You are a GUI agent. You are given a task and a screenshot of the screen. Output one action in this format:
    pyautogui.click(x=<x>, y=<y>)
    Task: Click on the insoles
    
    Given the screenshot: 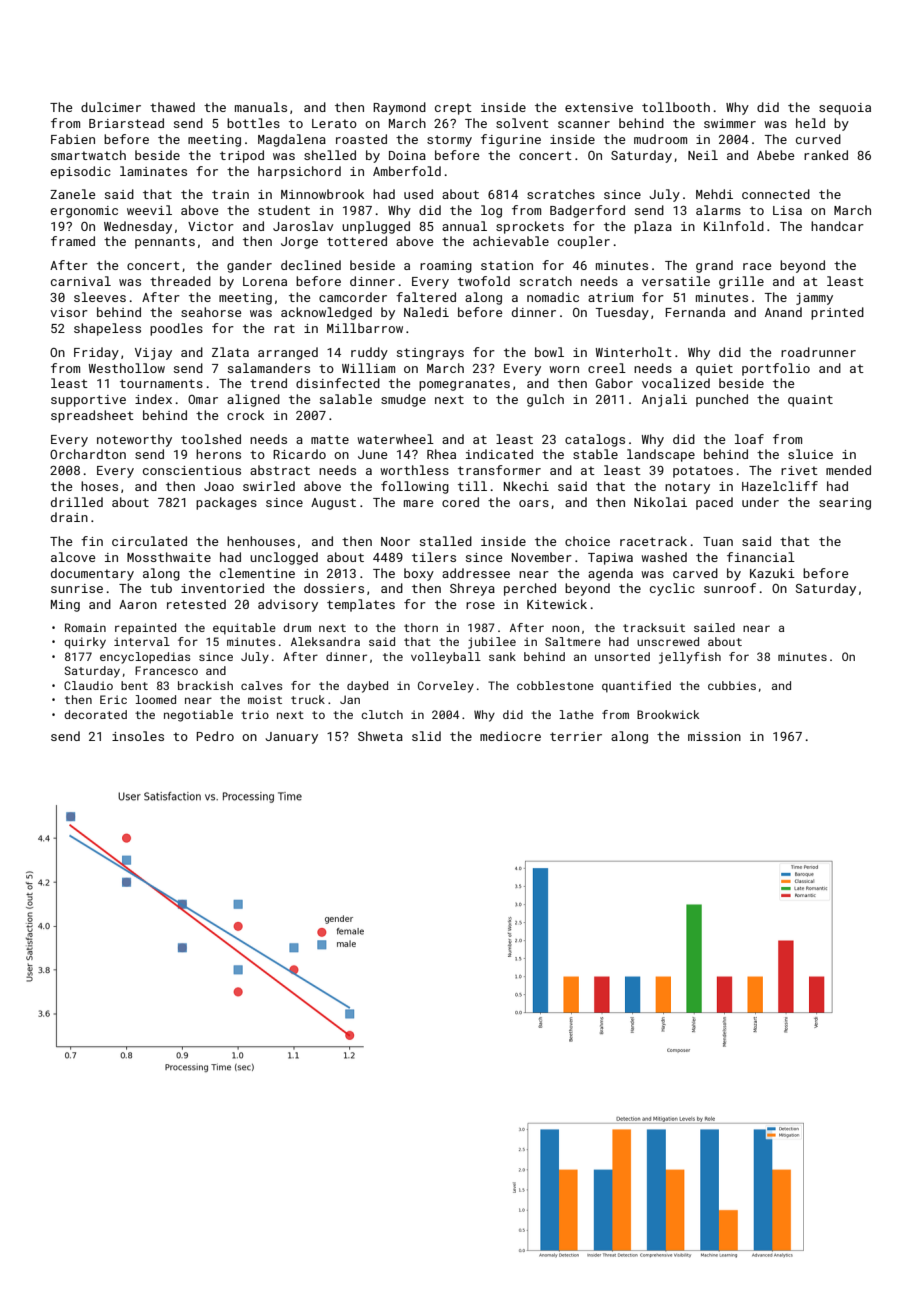 What is the action you would take?
    pyautogui.click(x=138, y=736)
